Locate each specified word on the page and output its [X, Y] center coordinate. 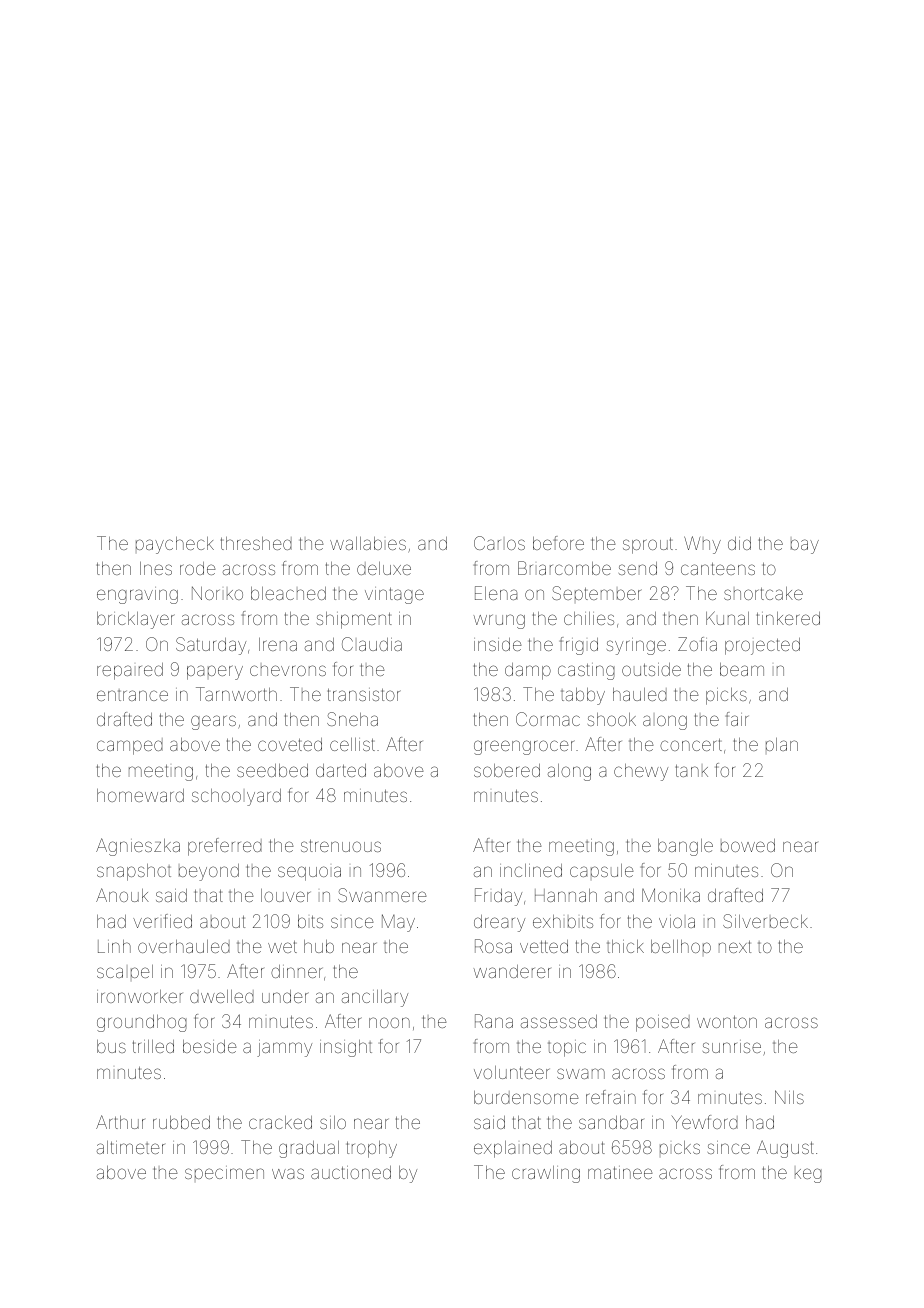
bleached [288, 593]
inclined [531, 870]
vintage [394, 595]
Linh [114, 946]
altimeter [131, 1147]
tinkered [788, 618]
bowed [748, 845]
